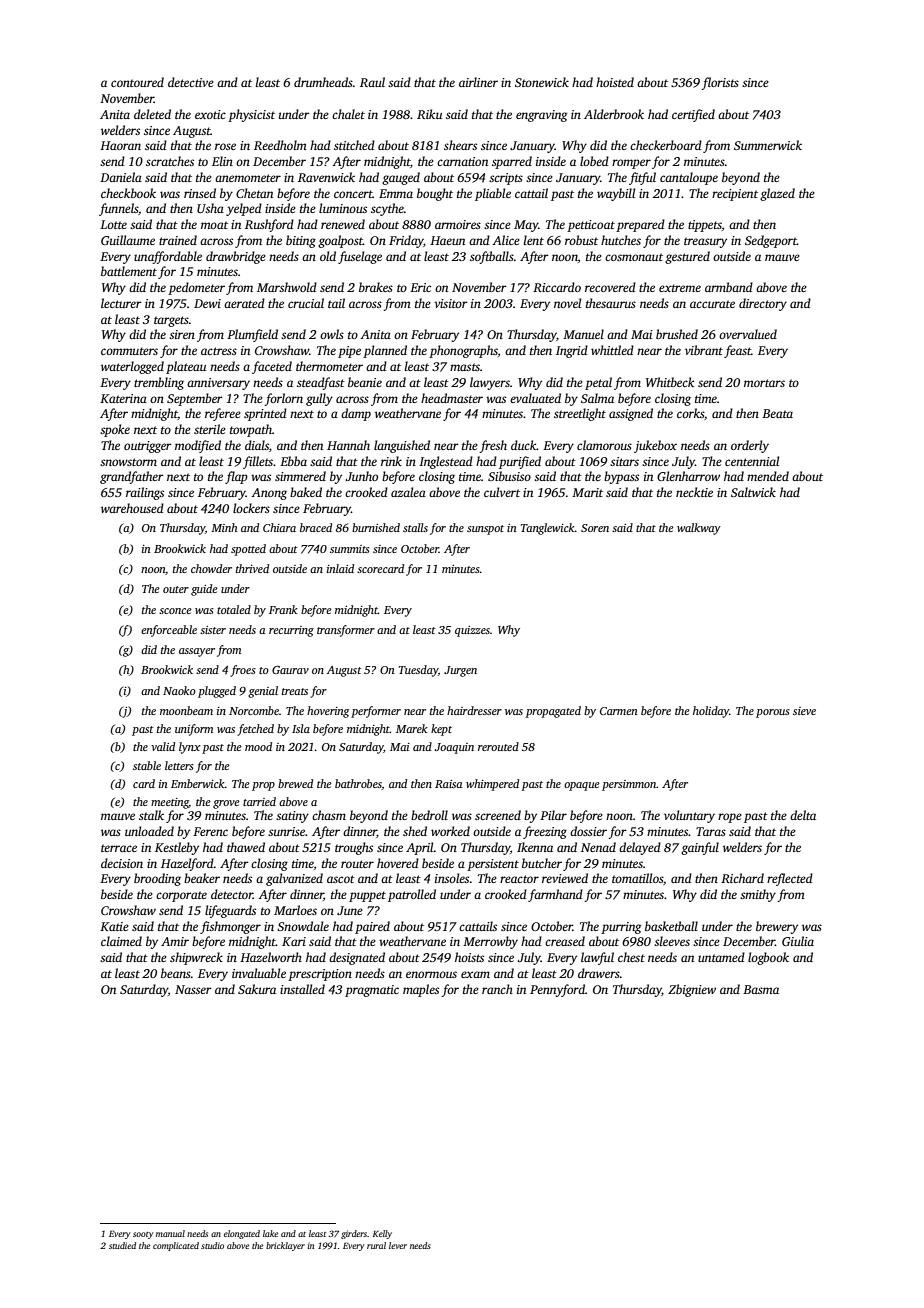 This image has height=1308, width=924. I want to click on studied, so click(122, 1245).
